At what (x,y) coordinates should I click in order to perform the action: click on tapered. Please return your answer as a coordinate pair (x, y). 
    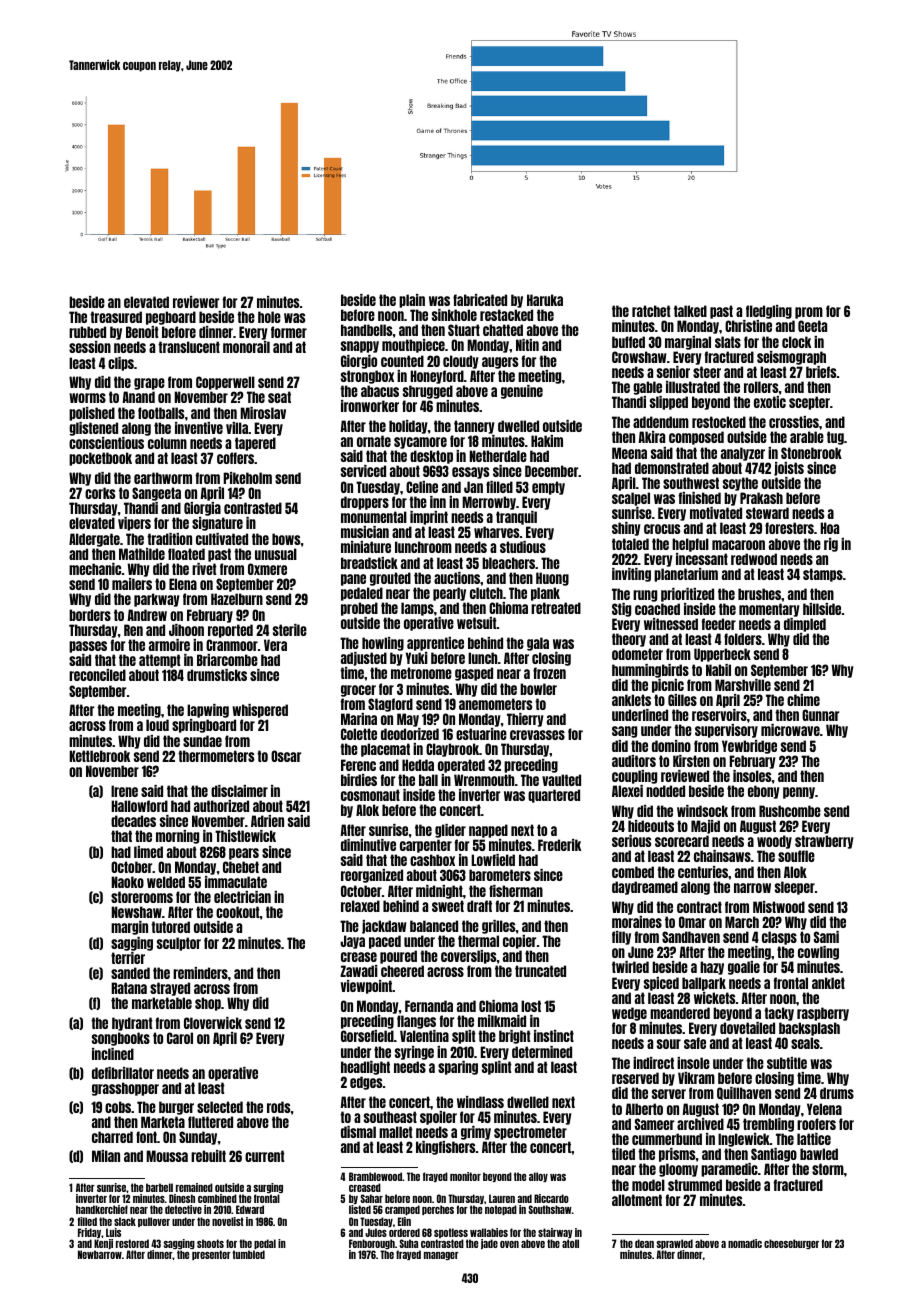
    Looking at the image, I should click on (255, 444).
